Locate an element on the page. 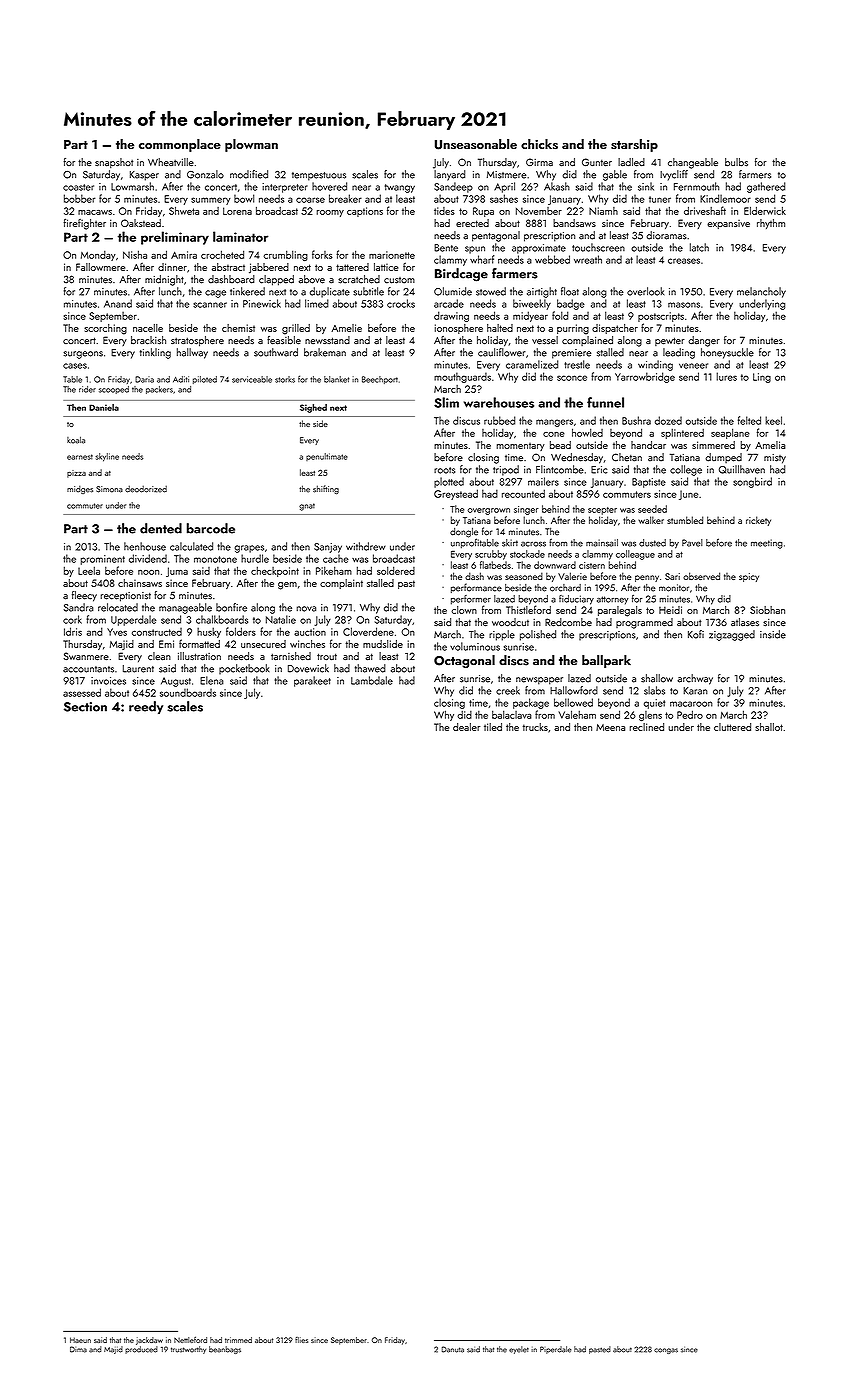 The image size is (849, 1400). Nettleford is located at coordinates (190, 1339).
